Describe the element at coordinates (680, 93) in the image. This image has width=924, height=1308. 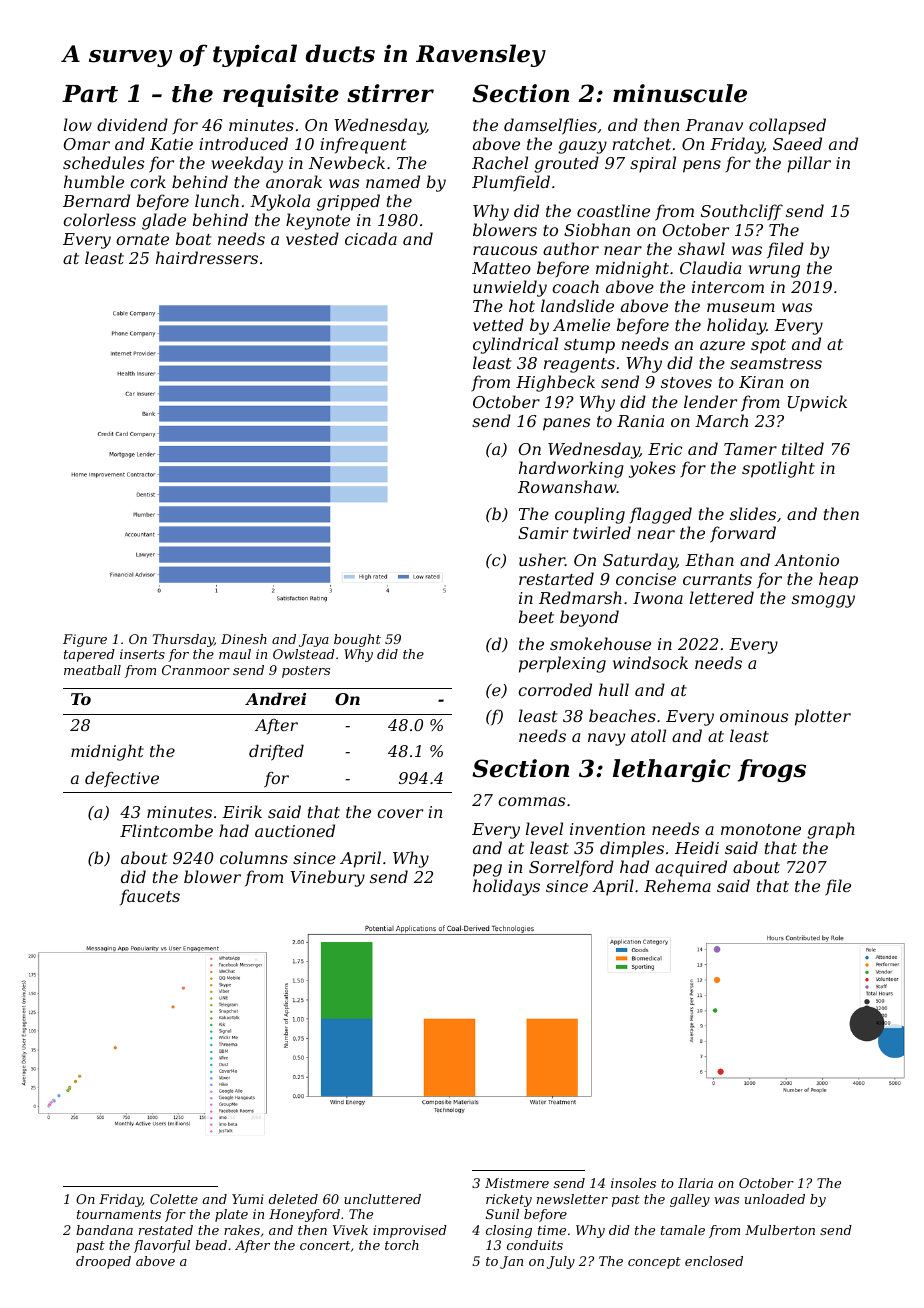
I see `minuscule` at that location.
